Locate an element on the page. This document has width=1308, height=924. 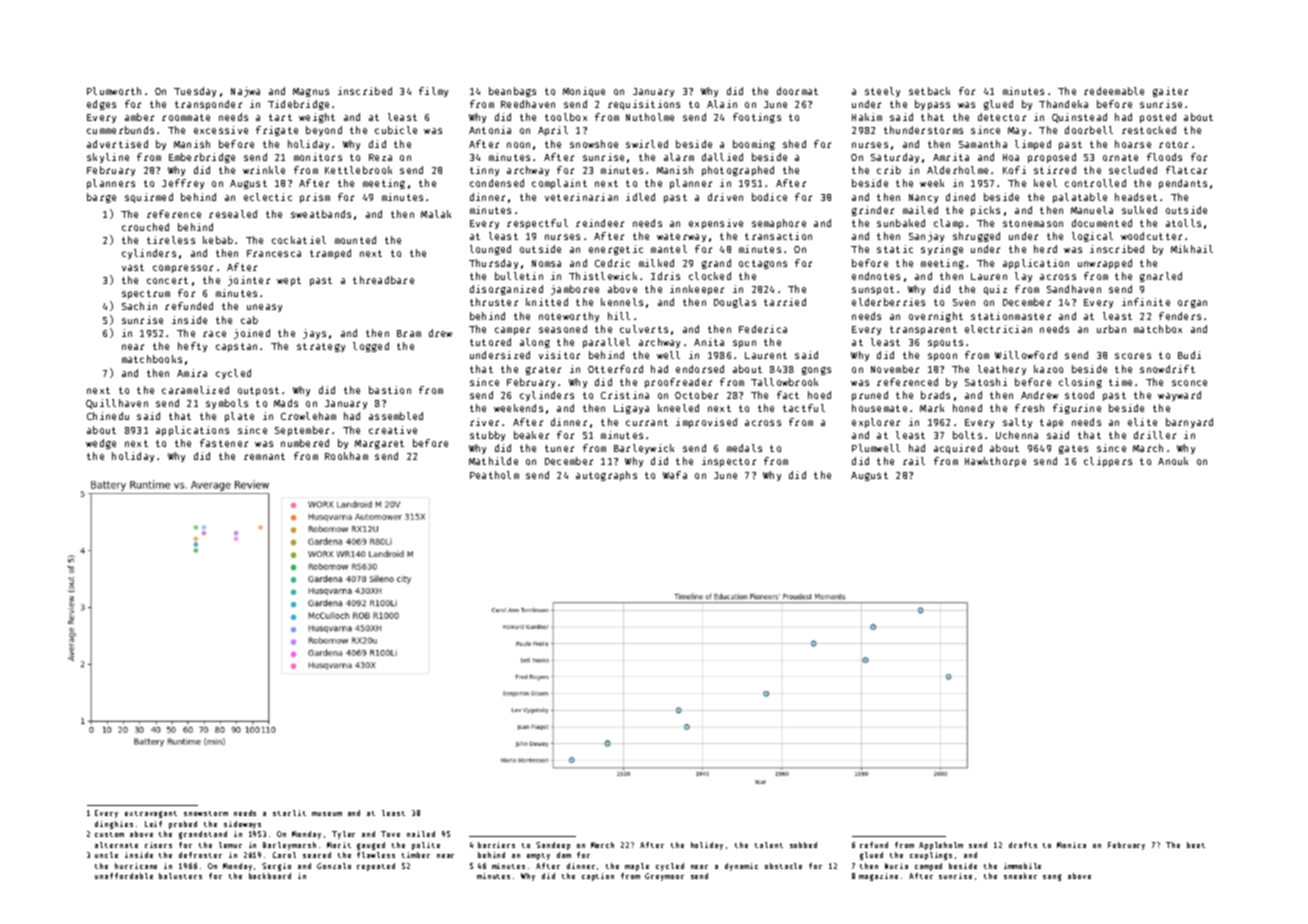
museum is located at coordinates (327, 814).
